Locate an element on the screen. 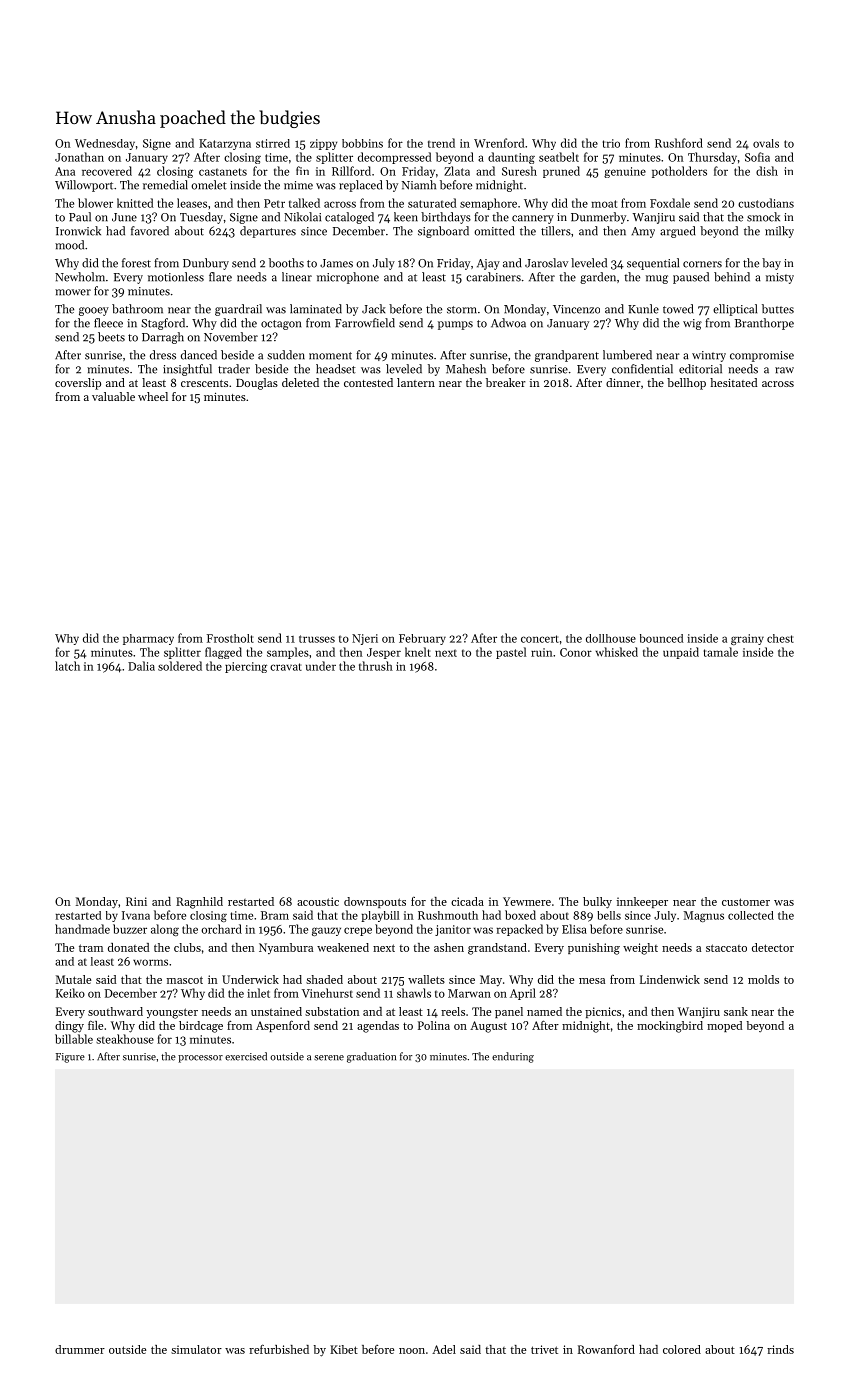 The height and width of the screenshot is (1400, 849). remedial is located at coordinates (165, 185).
